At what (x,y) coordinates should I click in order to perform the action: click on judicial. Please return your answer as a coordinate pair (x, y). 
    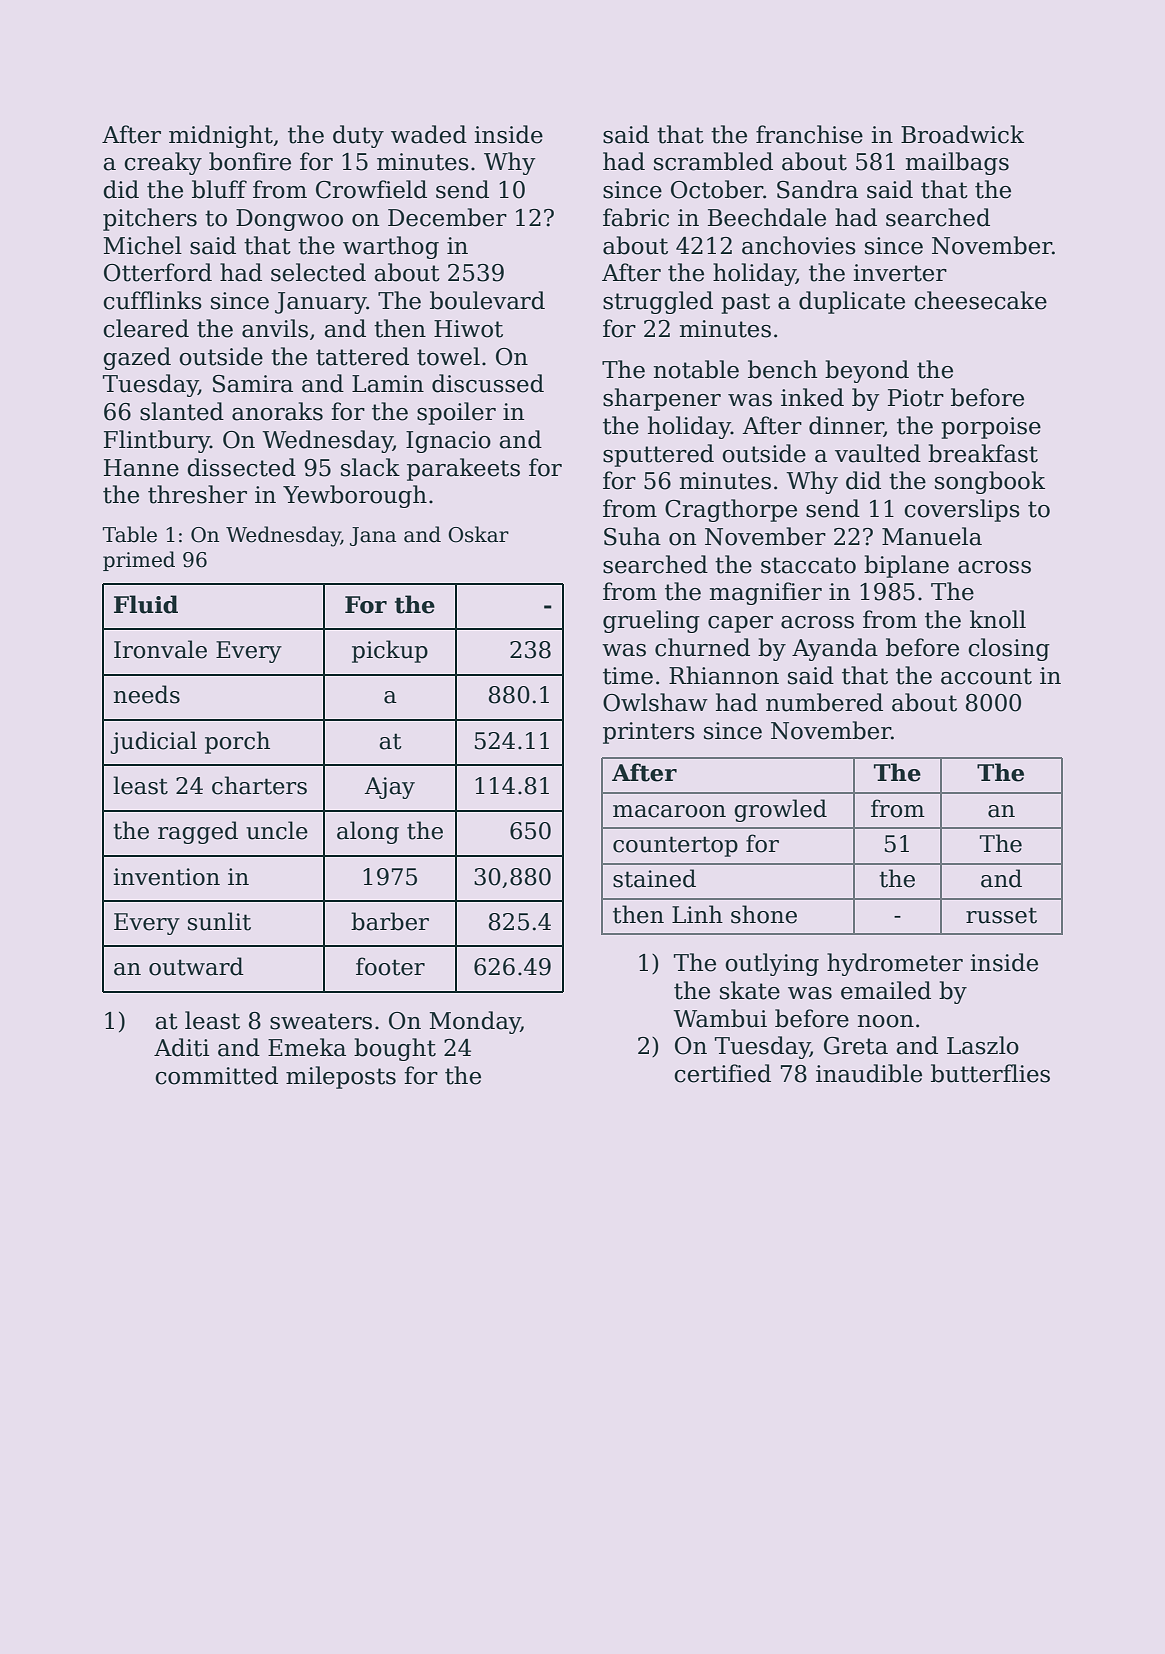
    Looking at the image, I should click on (153, 742).
